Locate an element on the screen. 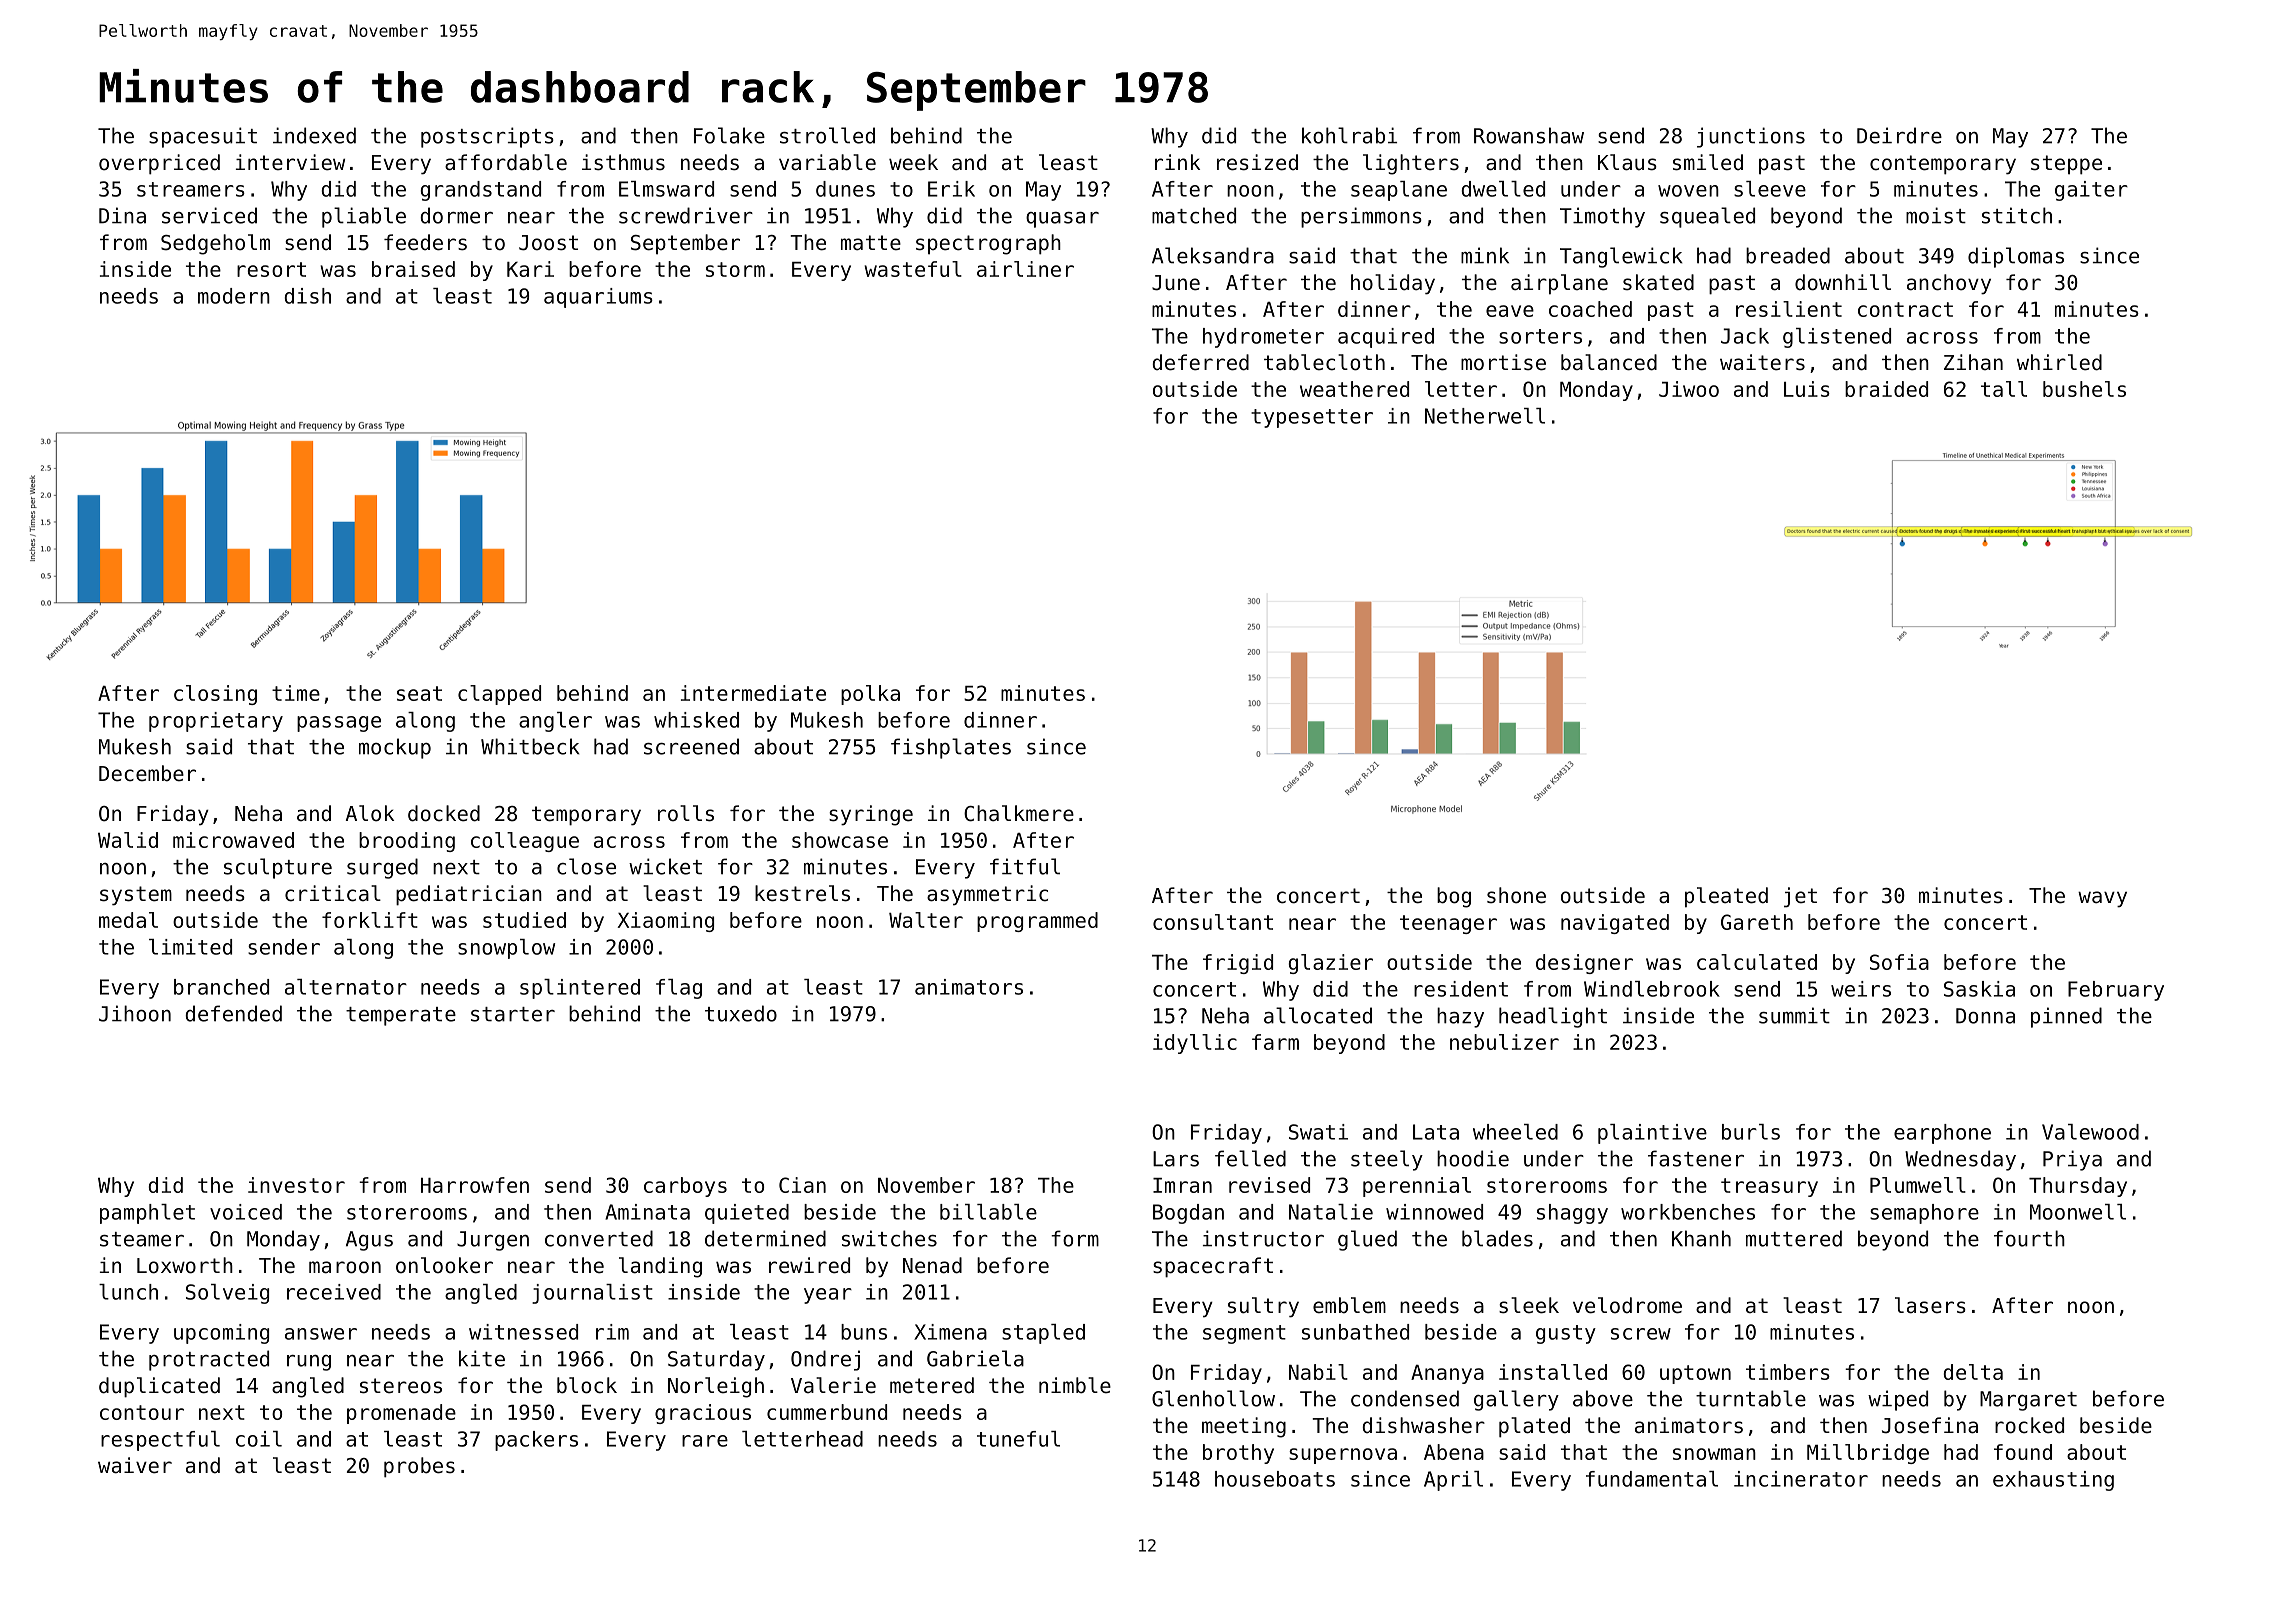 Image resolution: width=2274 pixels, height=1608 pixels. probes is located at coordinates (419, 1467).
